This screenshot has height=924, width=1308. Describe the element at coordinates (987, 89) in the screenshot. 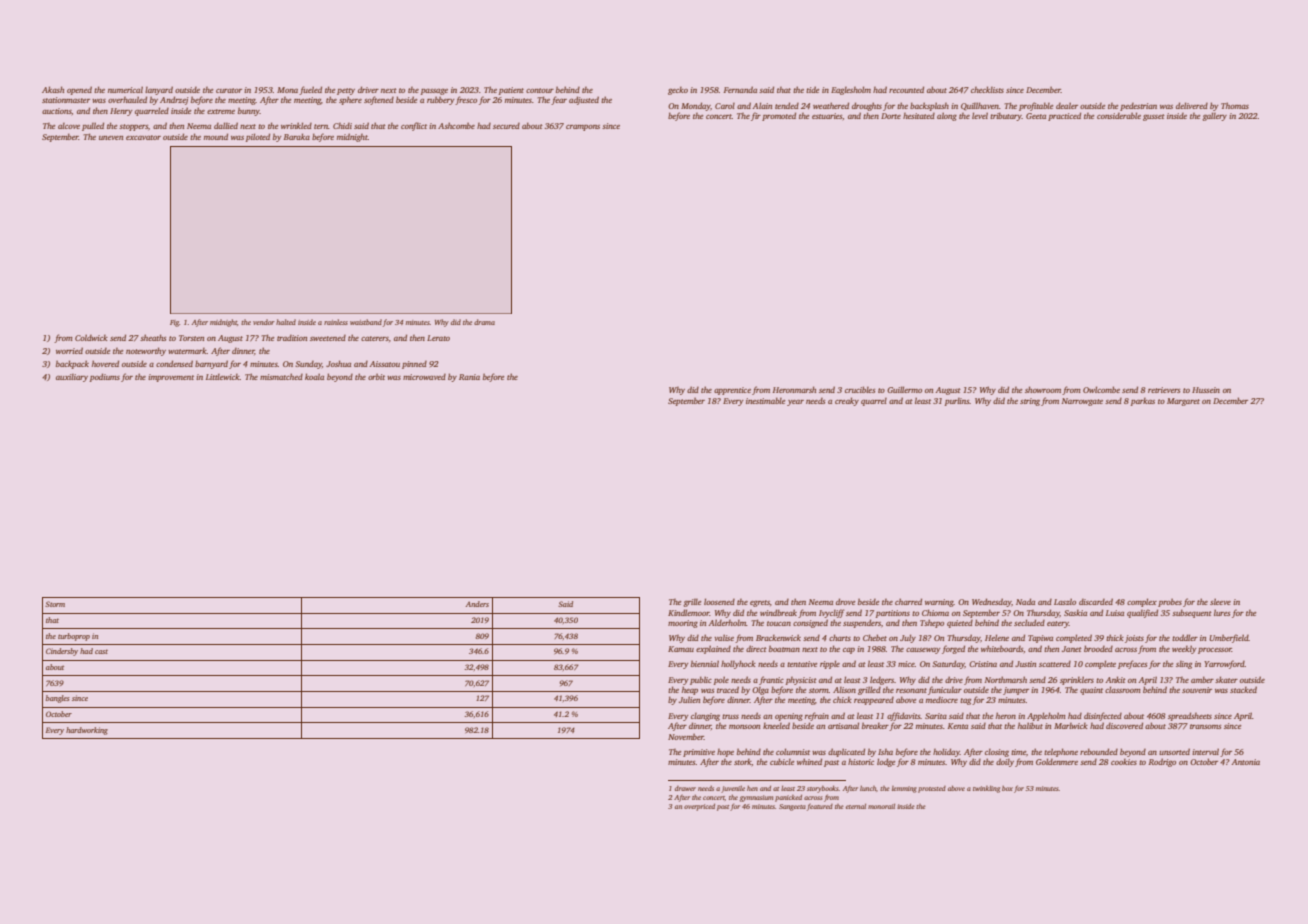

I see `checklists` at that location.
